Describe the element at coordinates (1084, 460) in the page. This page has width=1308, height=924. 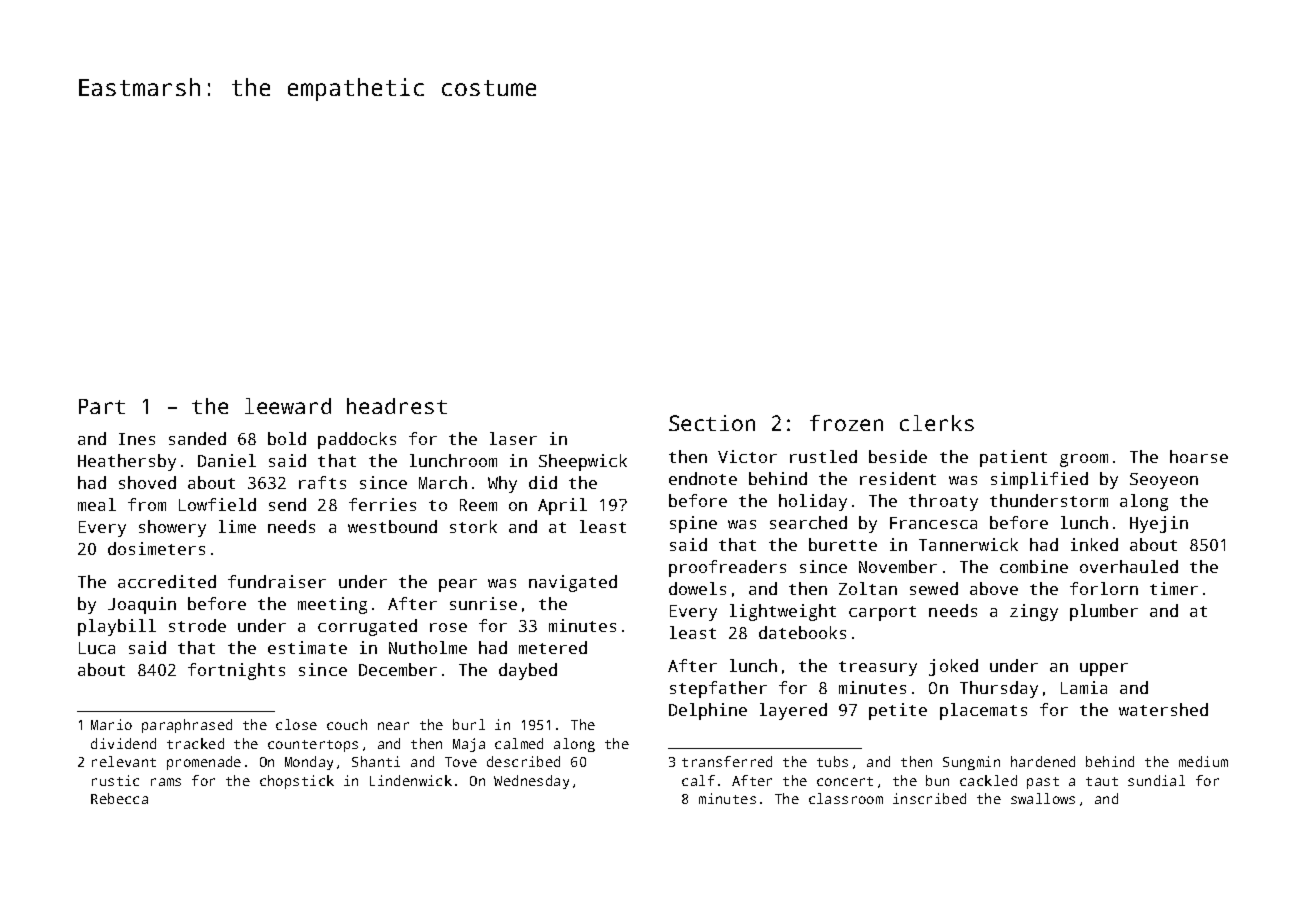
I see `groom` at that location.
